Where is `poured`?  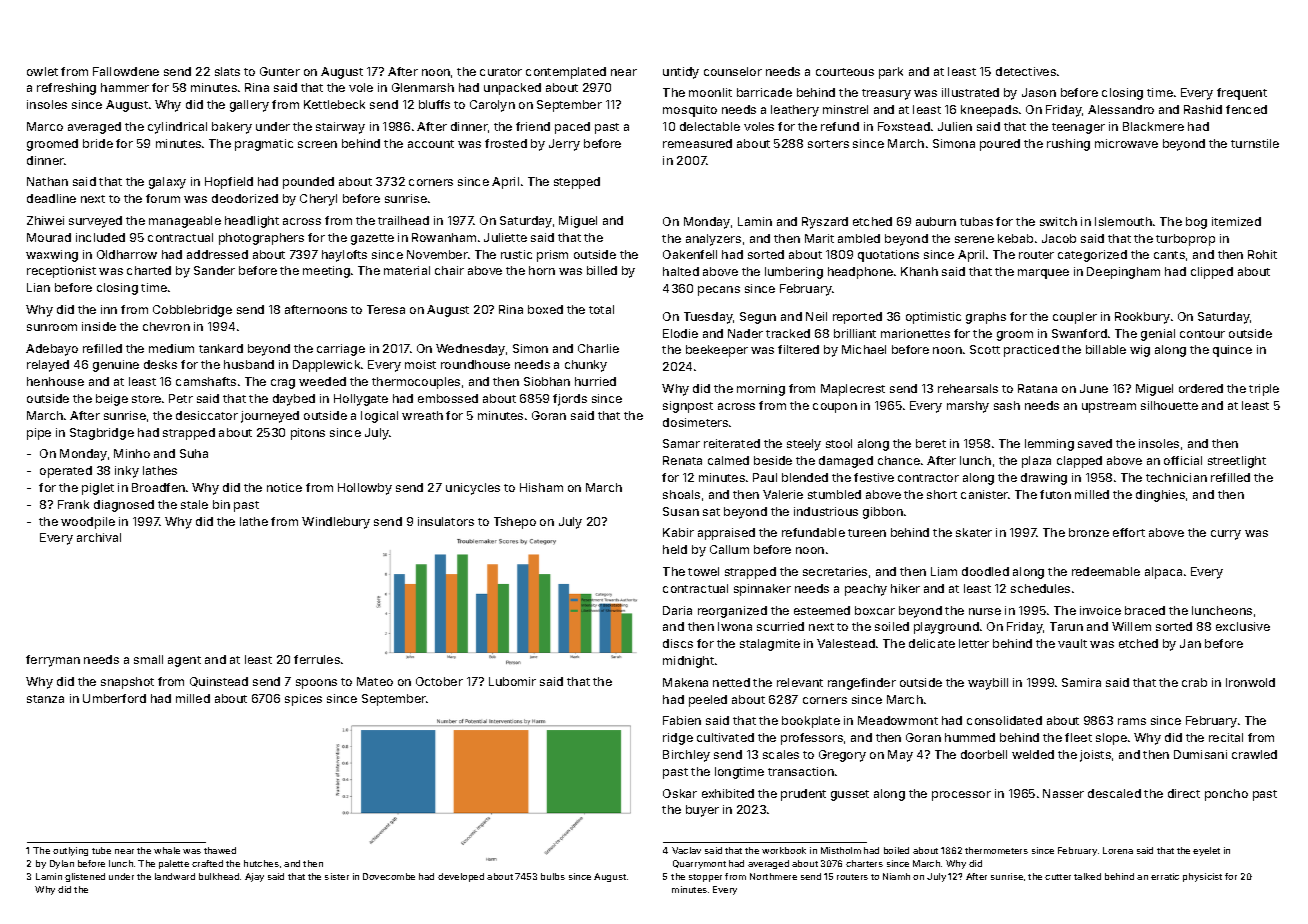 poured is located at coordinates (1000, 145).
